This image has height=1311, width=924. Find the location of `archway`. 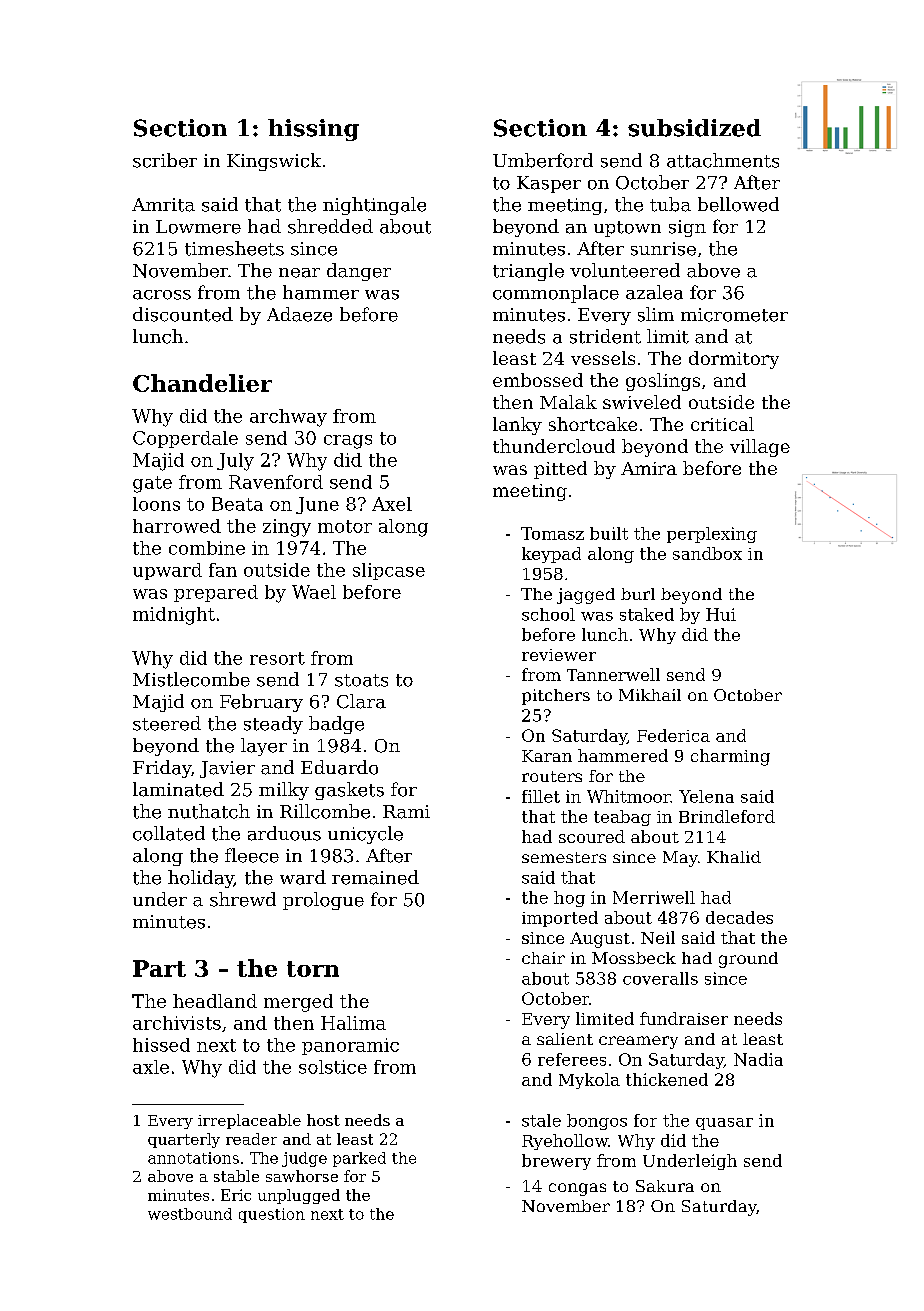

archway is located at coordinates (288, 418).
